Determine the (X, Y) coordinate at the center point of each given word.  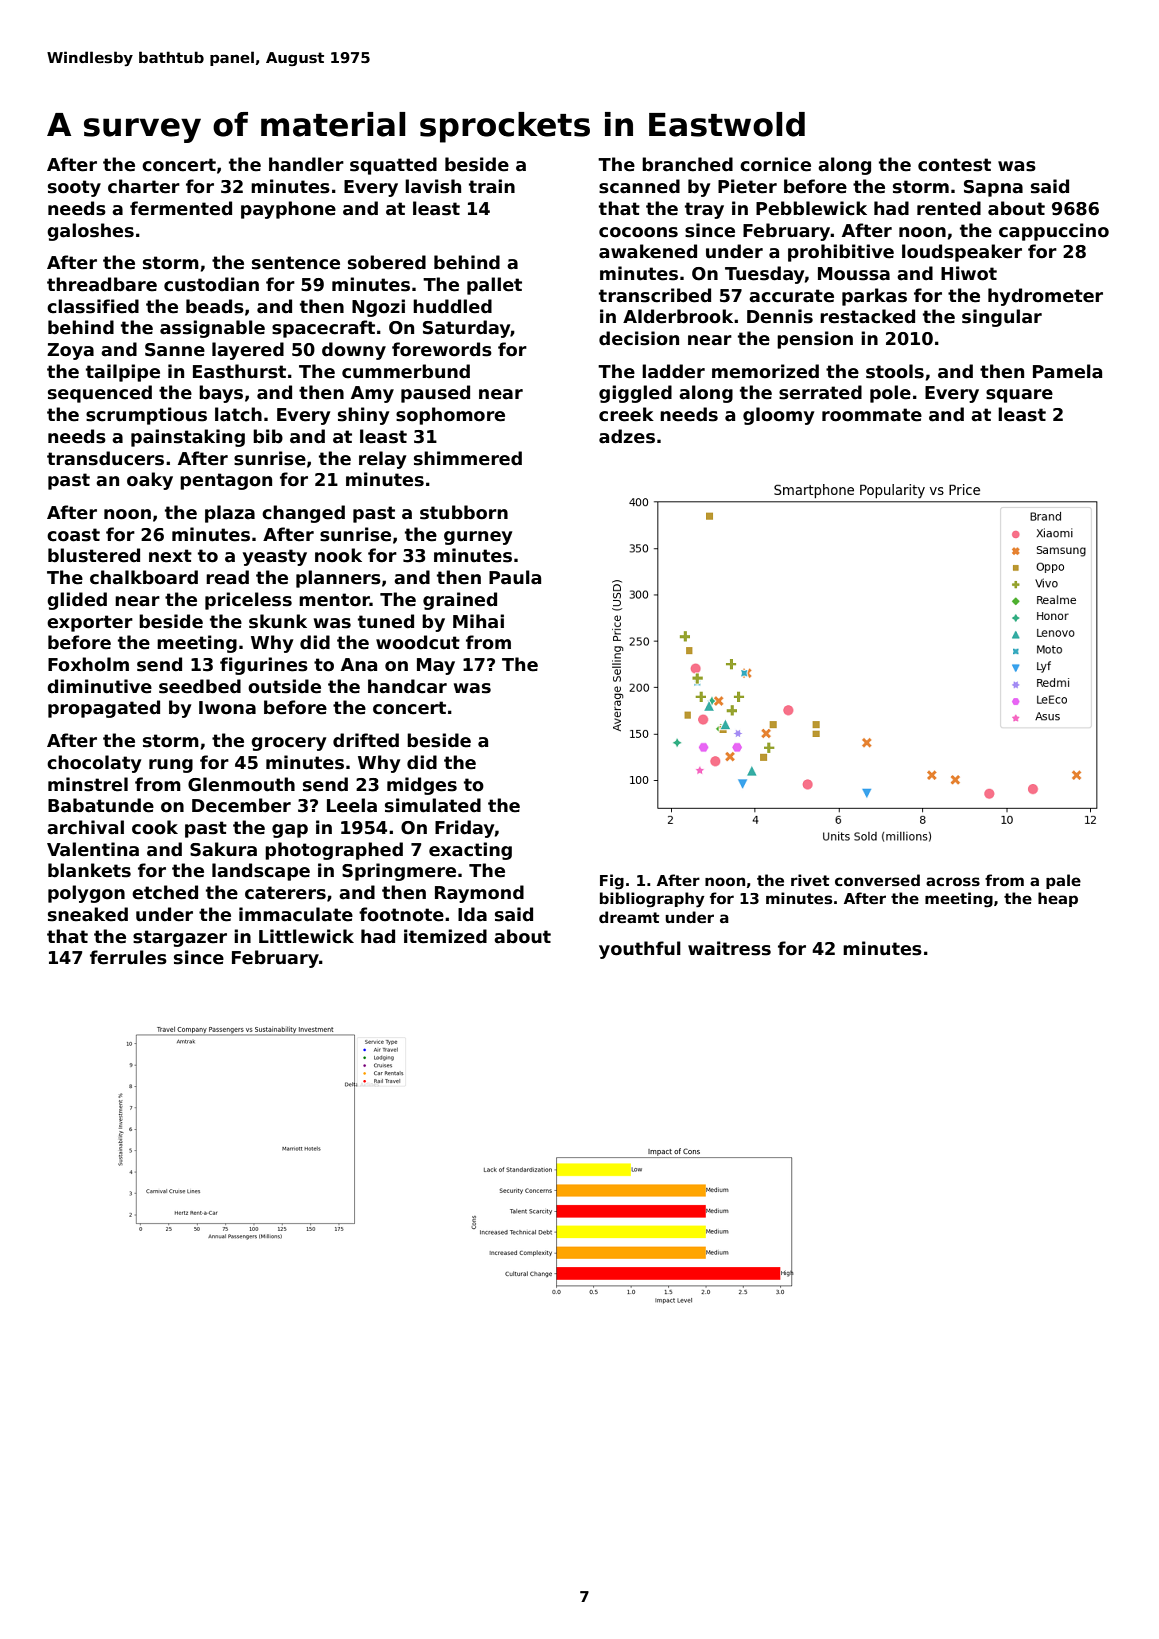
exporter (90, 623)
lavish (433, 186)
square (1019, 396)
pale (1063, 881)
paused (435, 394)
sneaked (88, 914)
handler (306, 164)
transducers (105, 458)
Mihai (478, 621)
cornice (775, 164)
